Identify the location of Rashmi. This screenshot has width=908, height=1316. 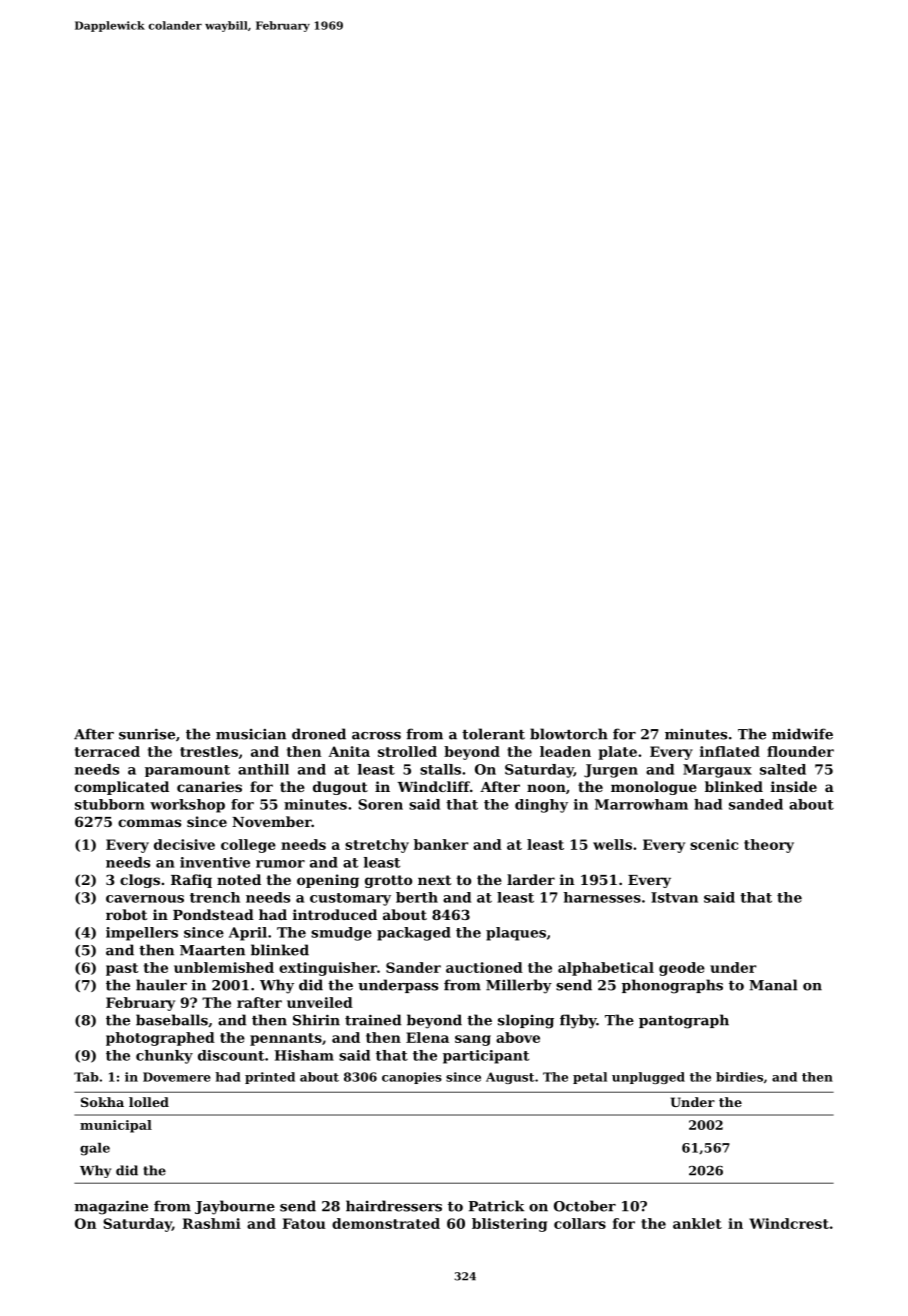
(211, 1223).
